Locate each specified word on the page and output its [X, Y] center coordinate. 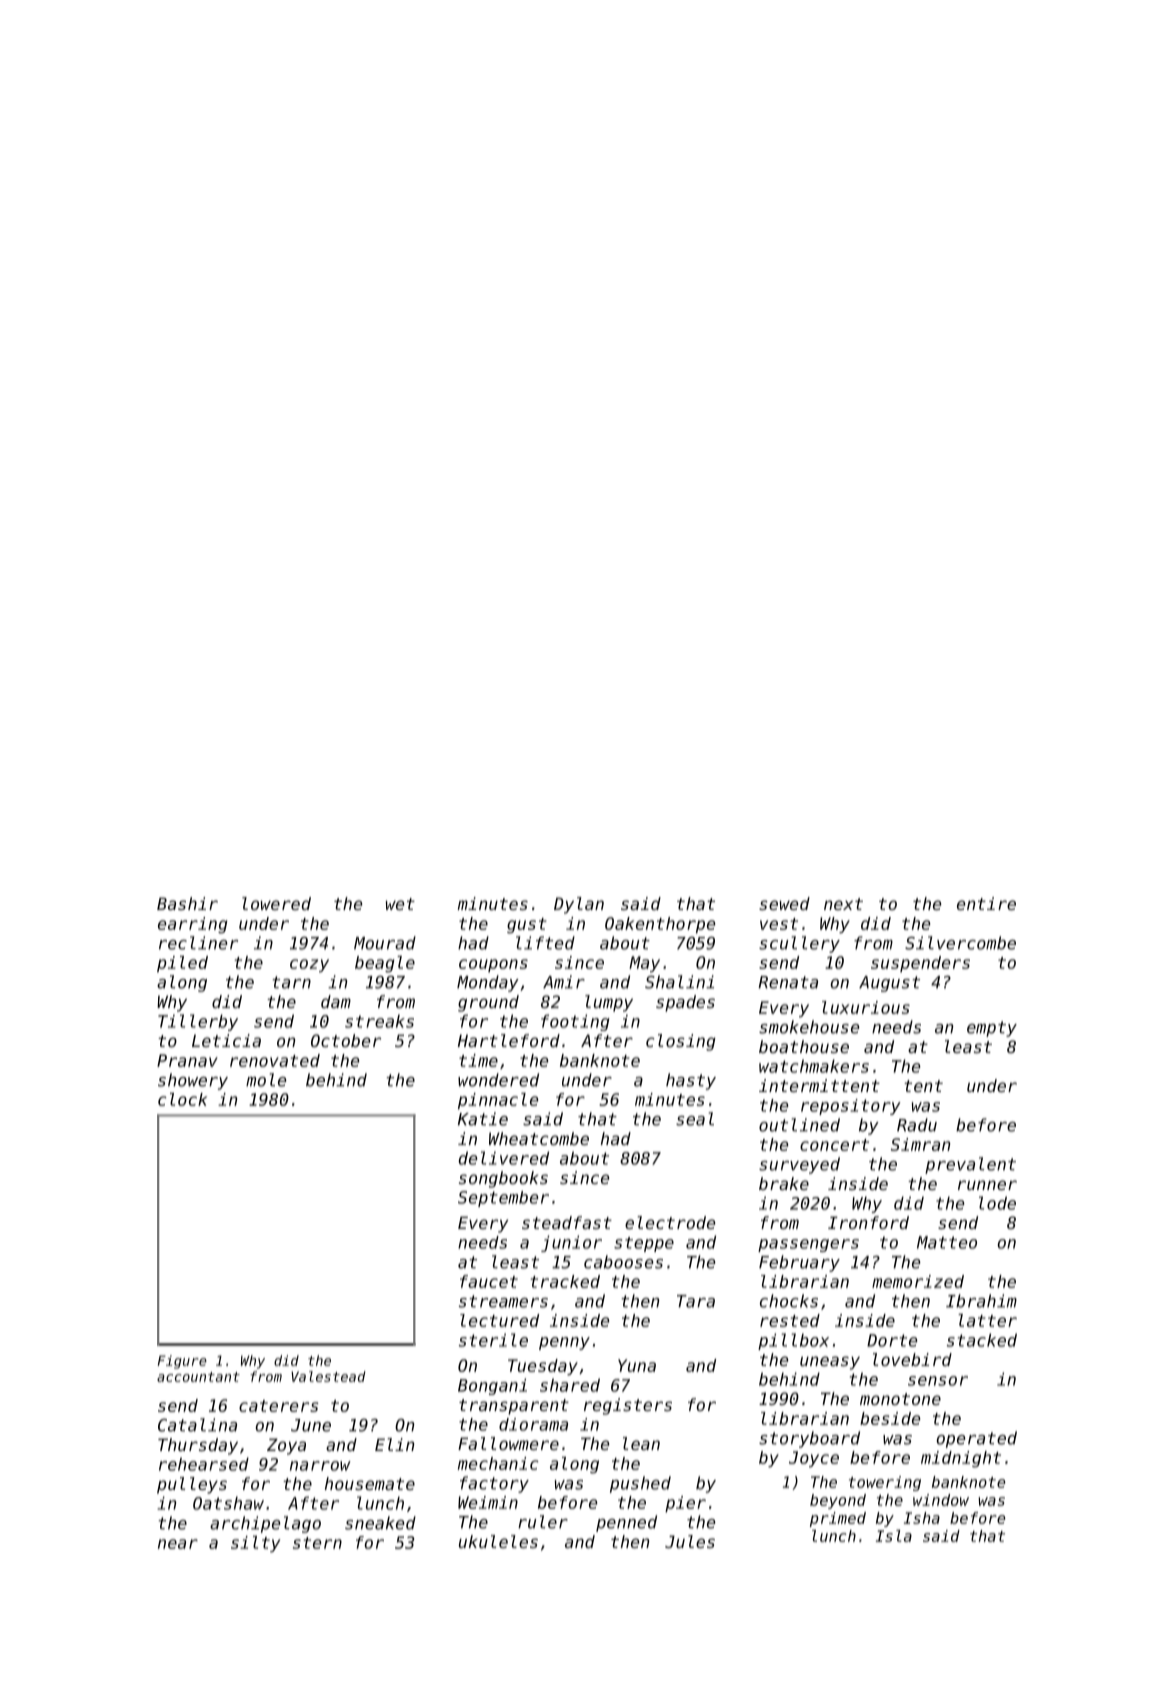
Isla [894, 1536]
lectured [499, 1320]
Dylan [579, 905]
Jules [690, 1541]
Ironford [868, 1222]
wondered [498, 1080]
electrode [670, 1222]
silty [255, 1544]
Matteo [947, 1242]
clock [182, 1099]
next [843, 904]
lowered [276, 903]
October [346, 1040]
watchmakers [814, 1066]
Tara [696, 1301]
